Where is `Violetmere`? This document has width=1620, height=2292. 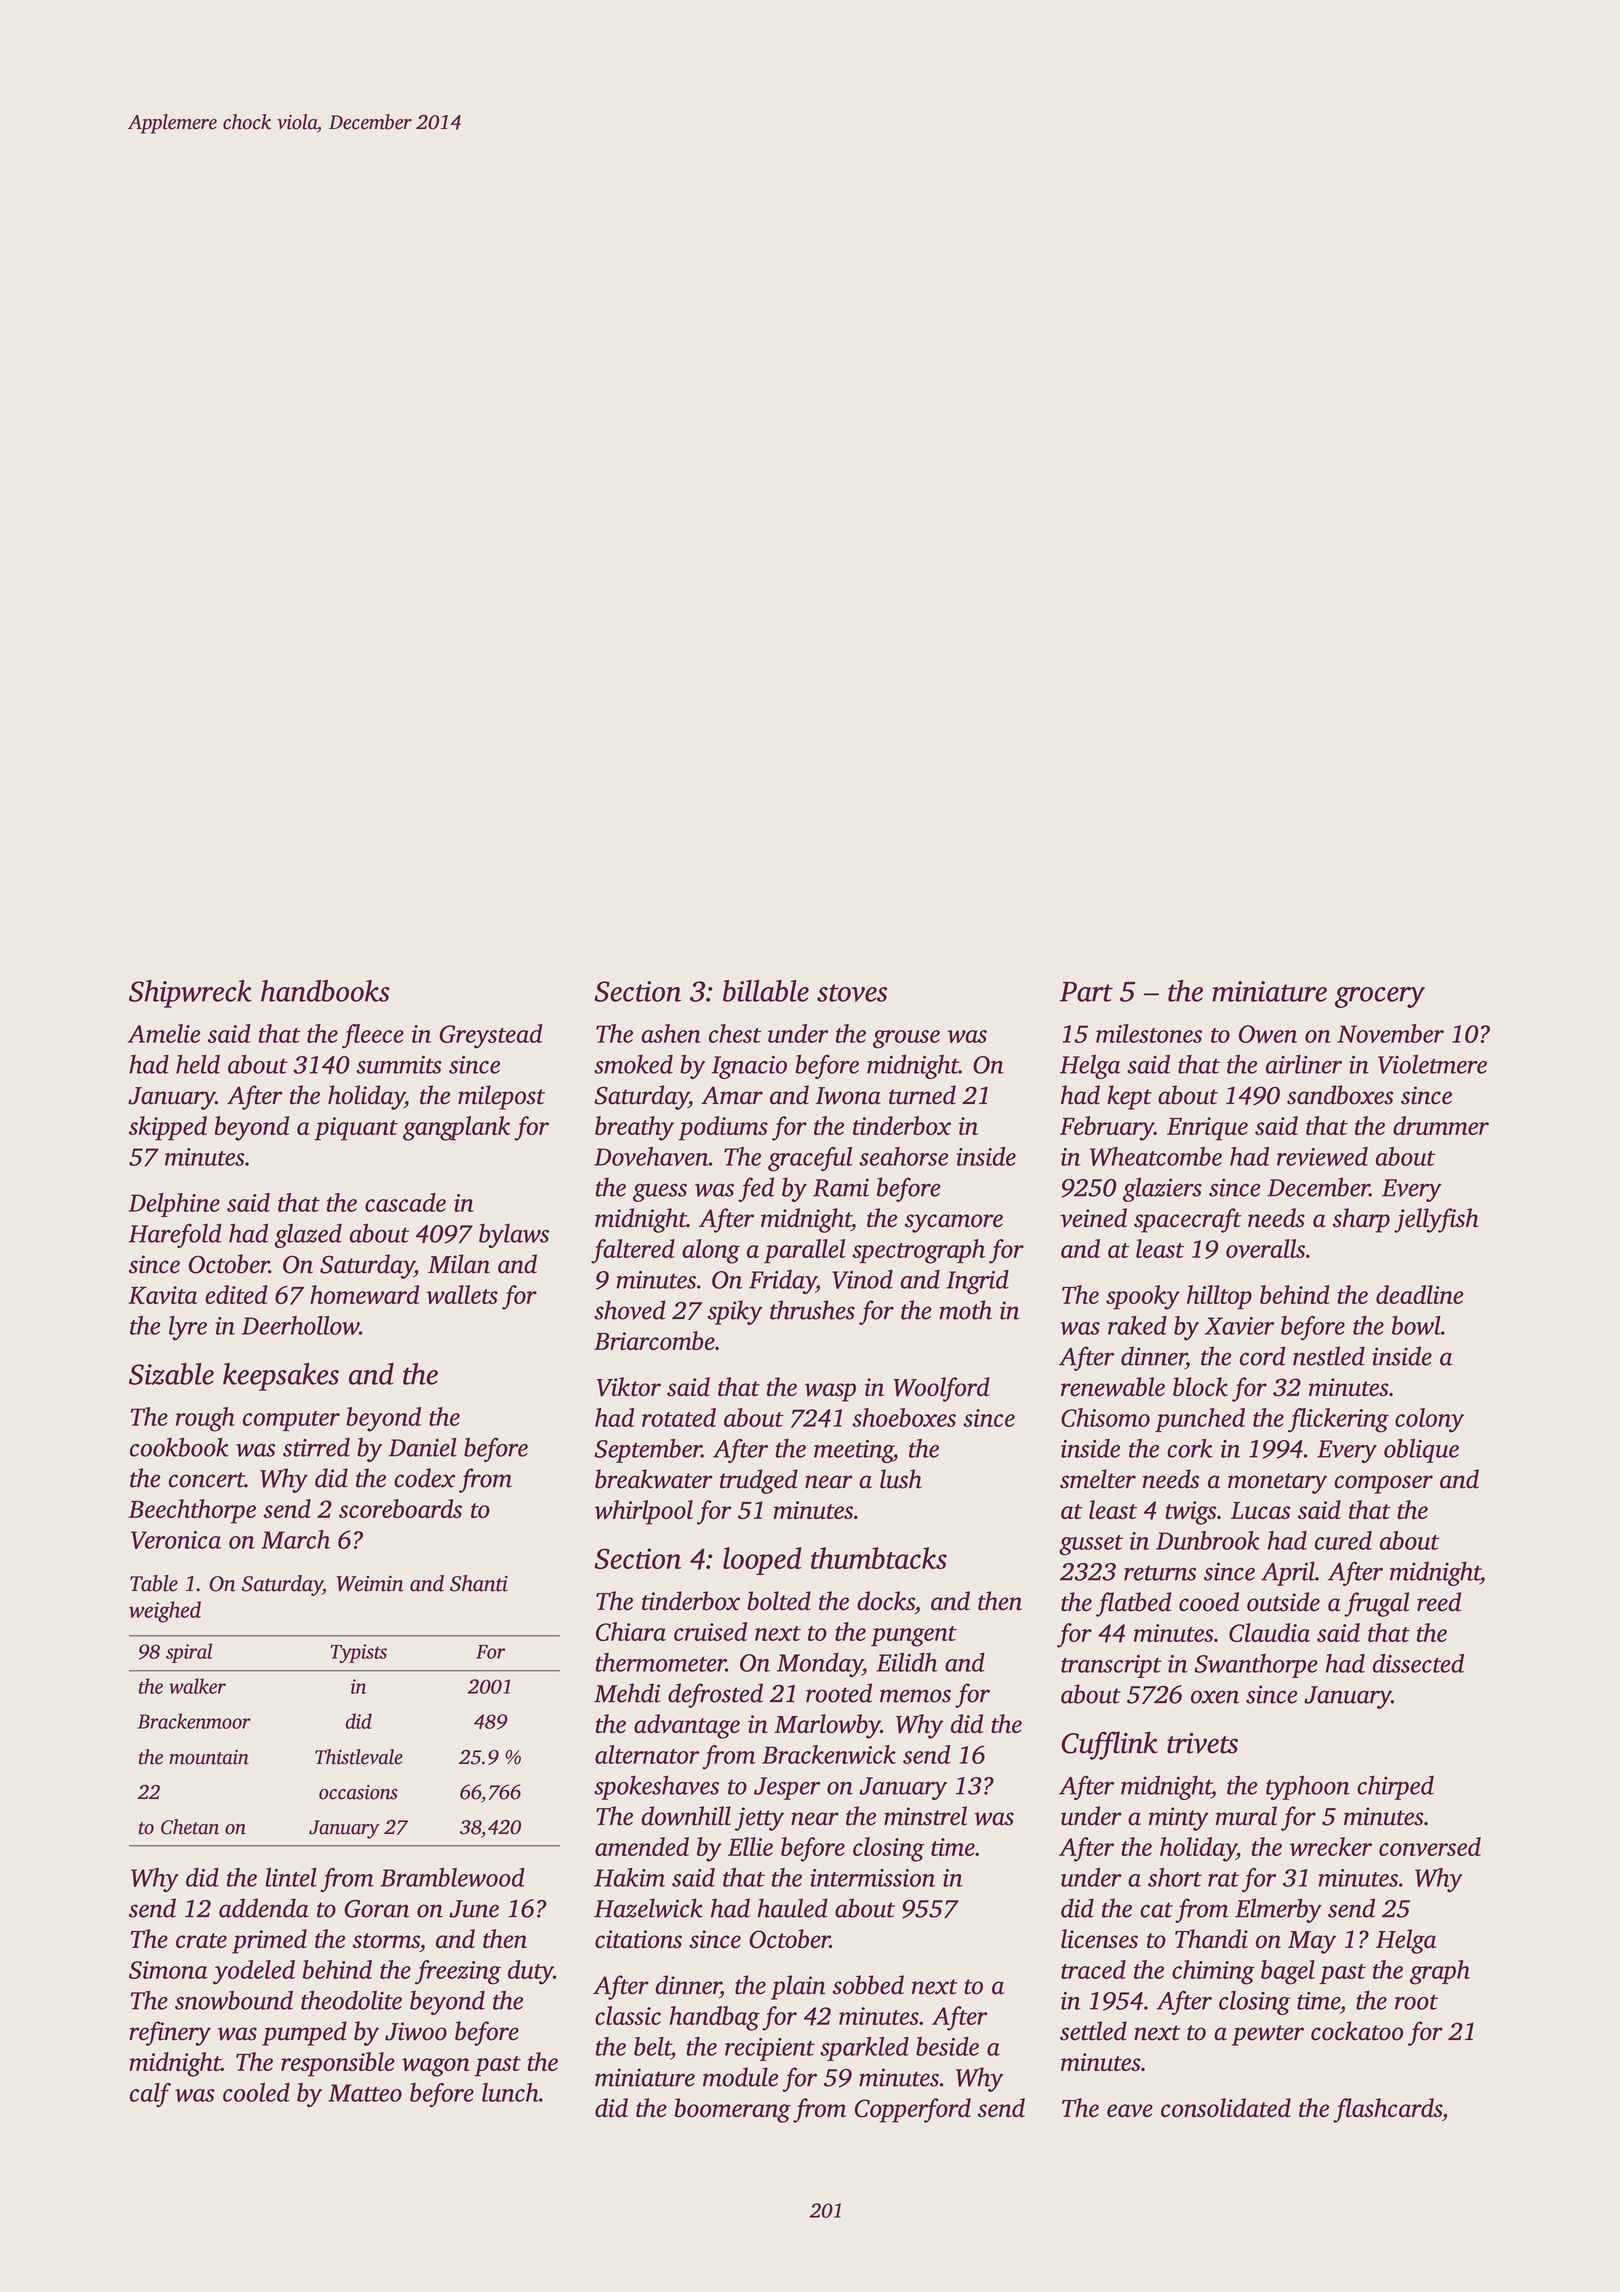 Violetmere is located at coordinates (1432, 1064).
